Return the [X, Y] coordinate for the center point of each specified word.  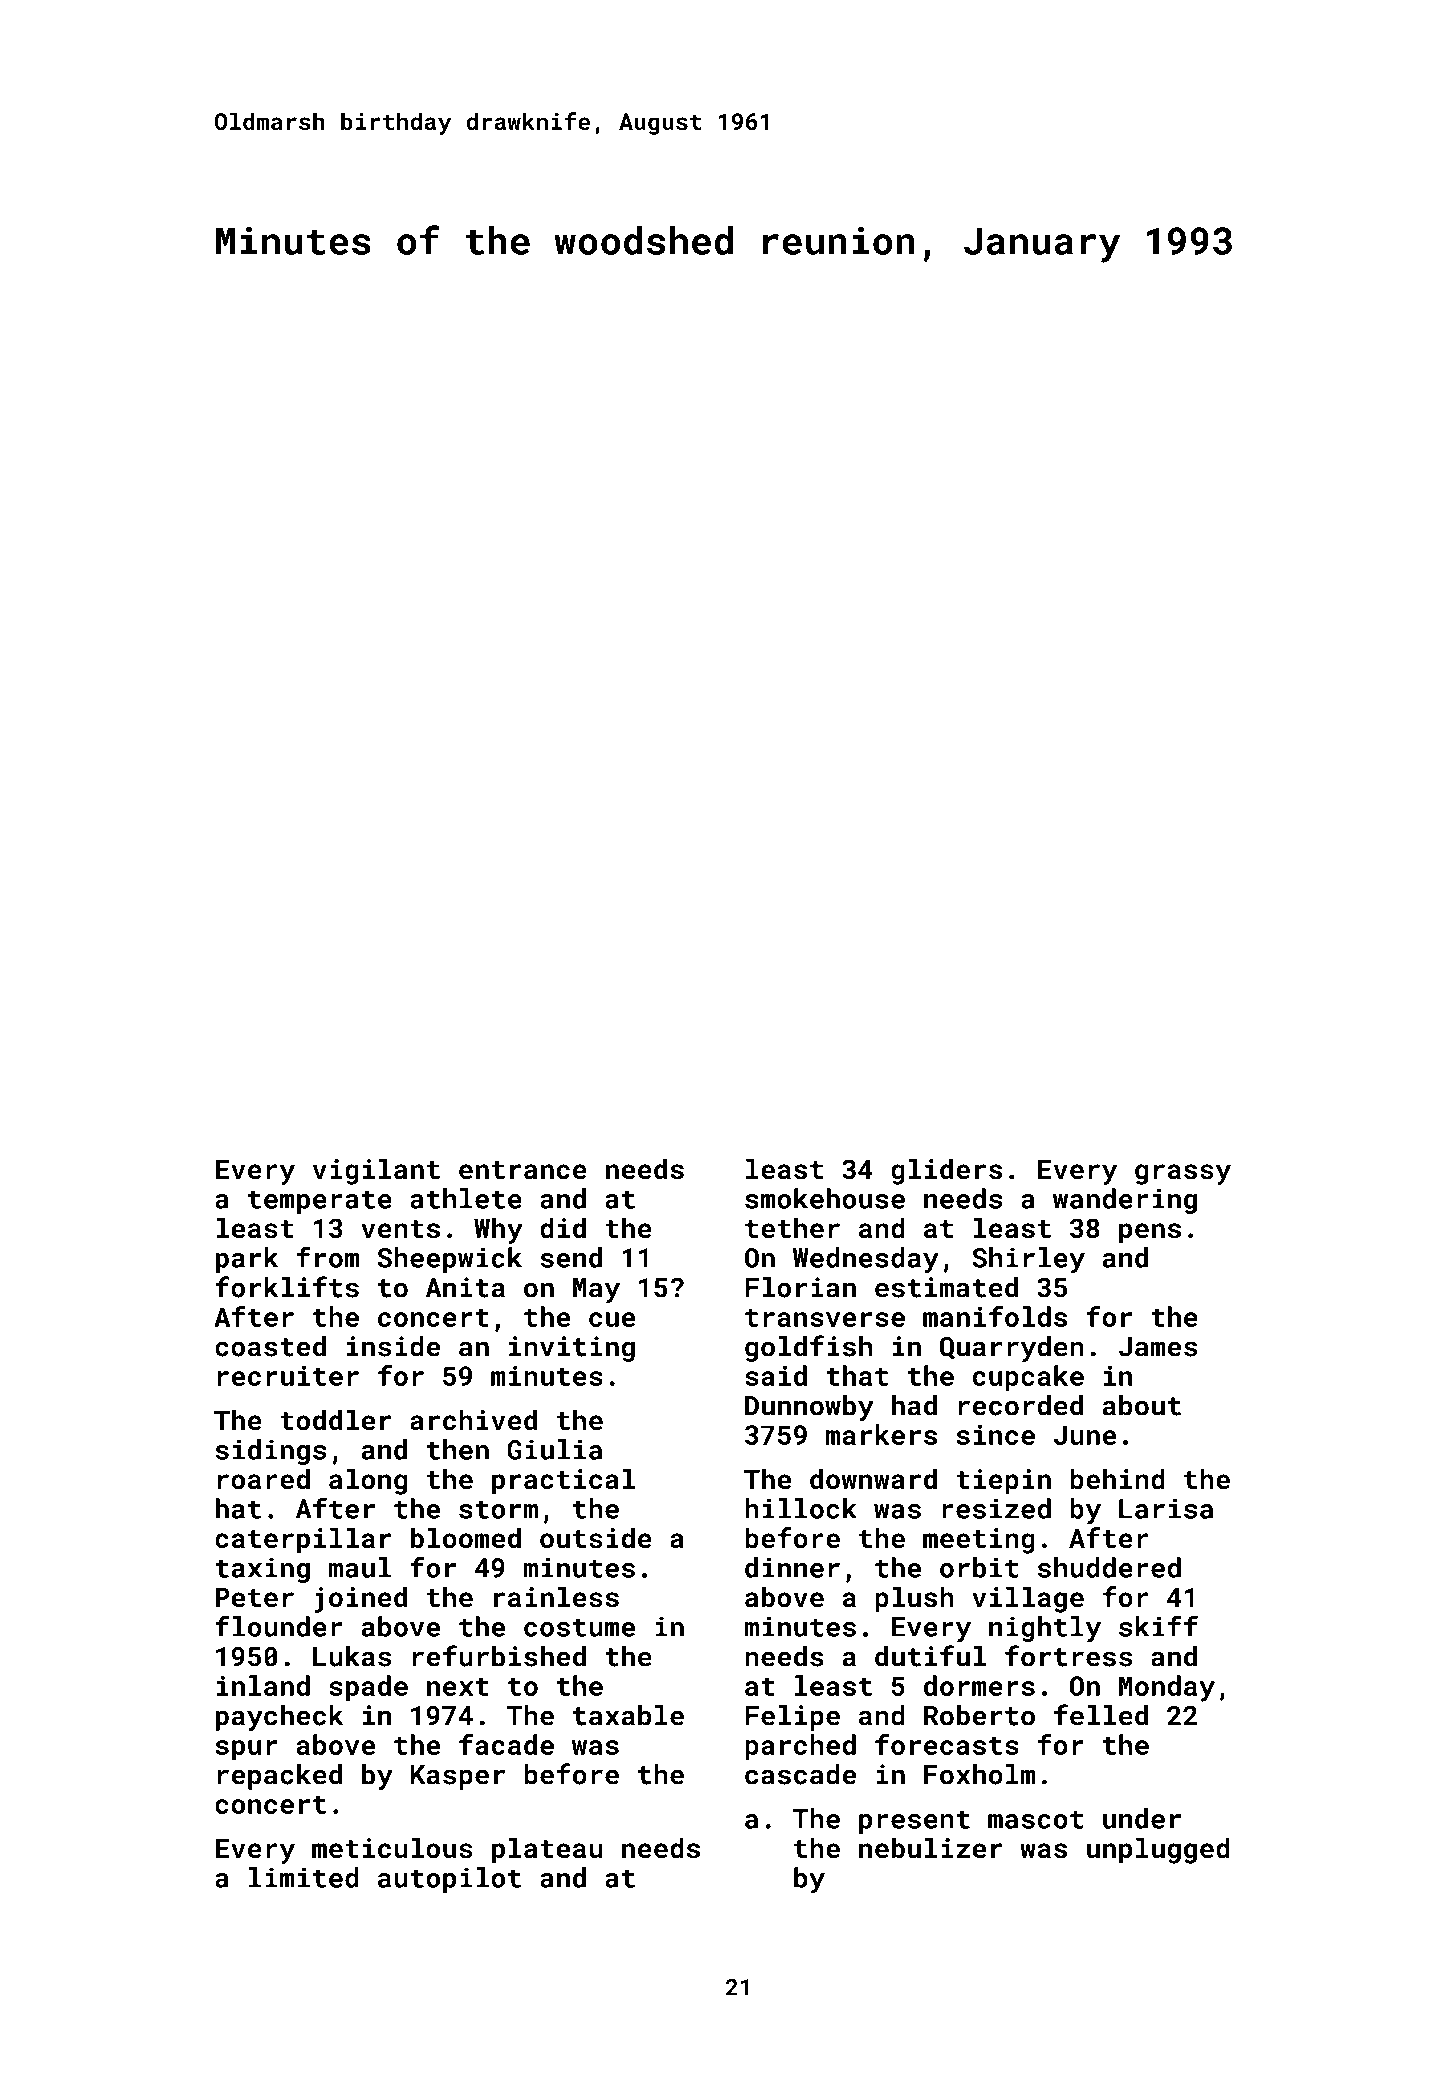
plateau [547, 1850]
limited [304, 1877]
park [247, 1260]
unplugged [1158, 1850]
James [1158, 1347]
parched [800, 1747]
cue [612, 1319]
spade [368, 1688]
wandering [1125, 1201]
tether [792, 1228]
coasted [270, 1346]
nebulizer [930, 1847]
